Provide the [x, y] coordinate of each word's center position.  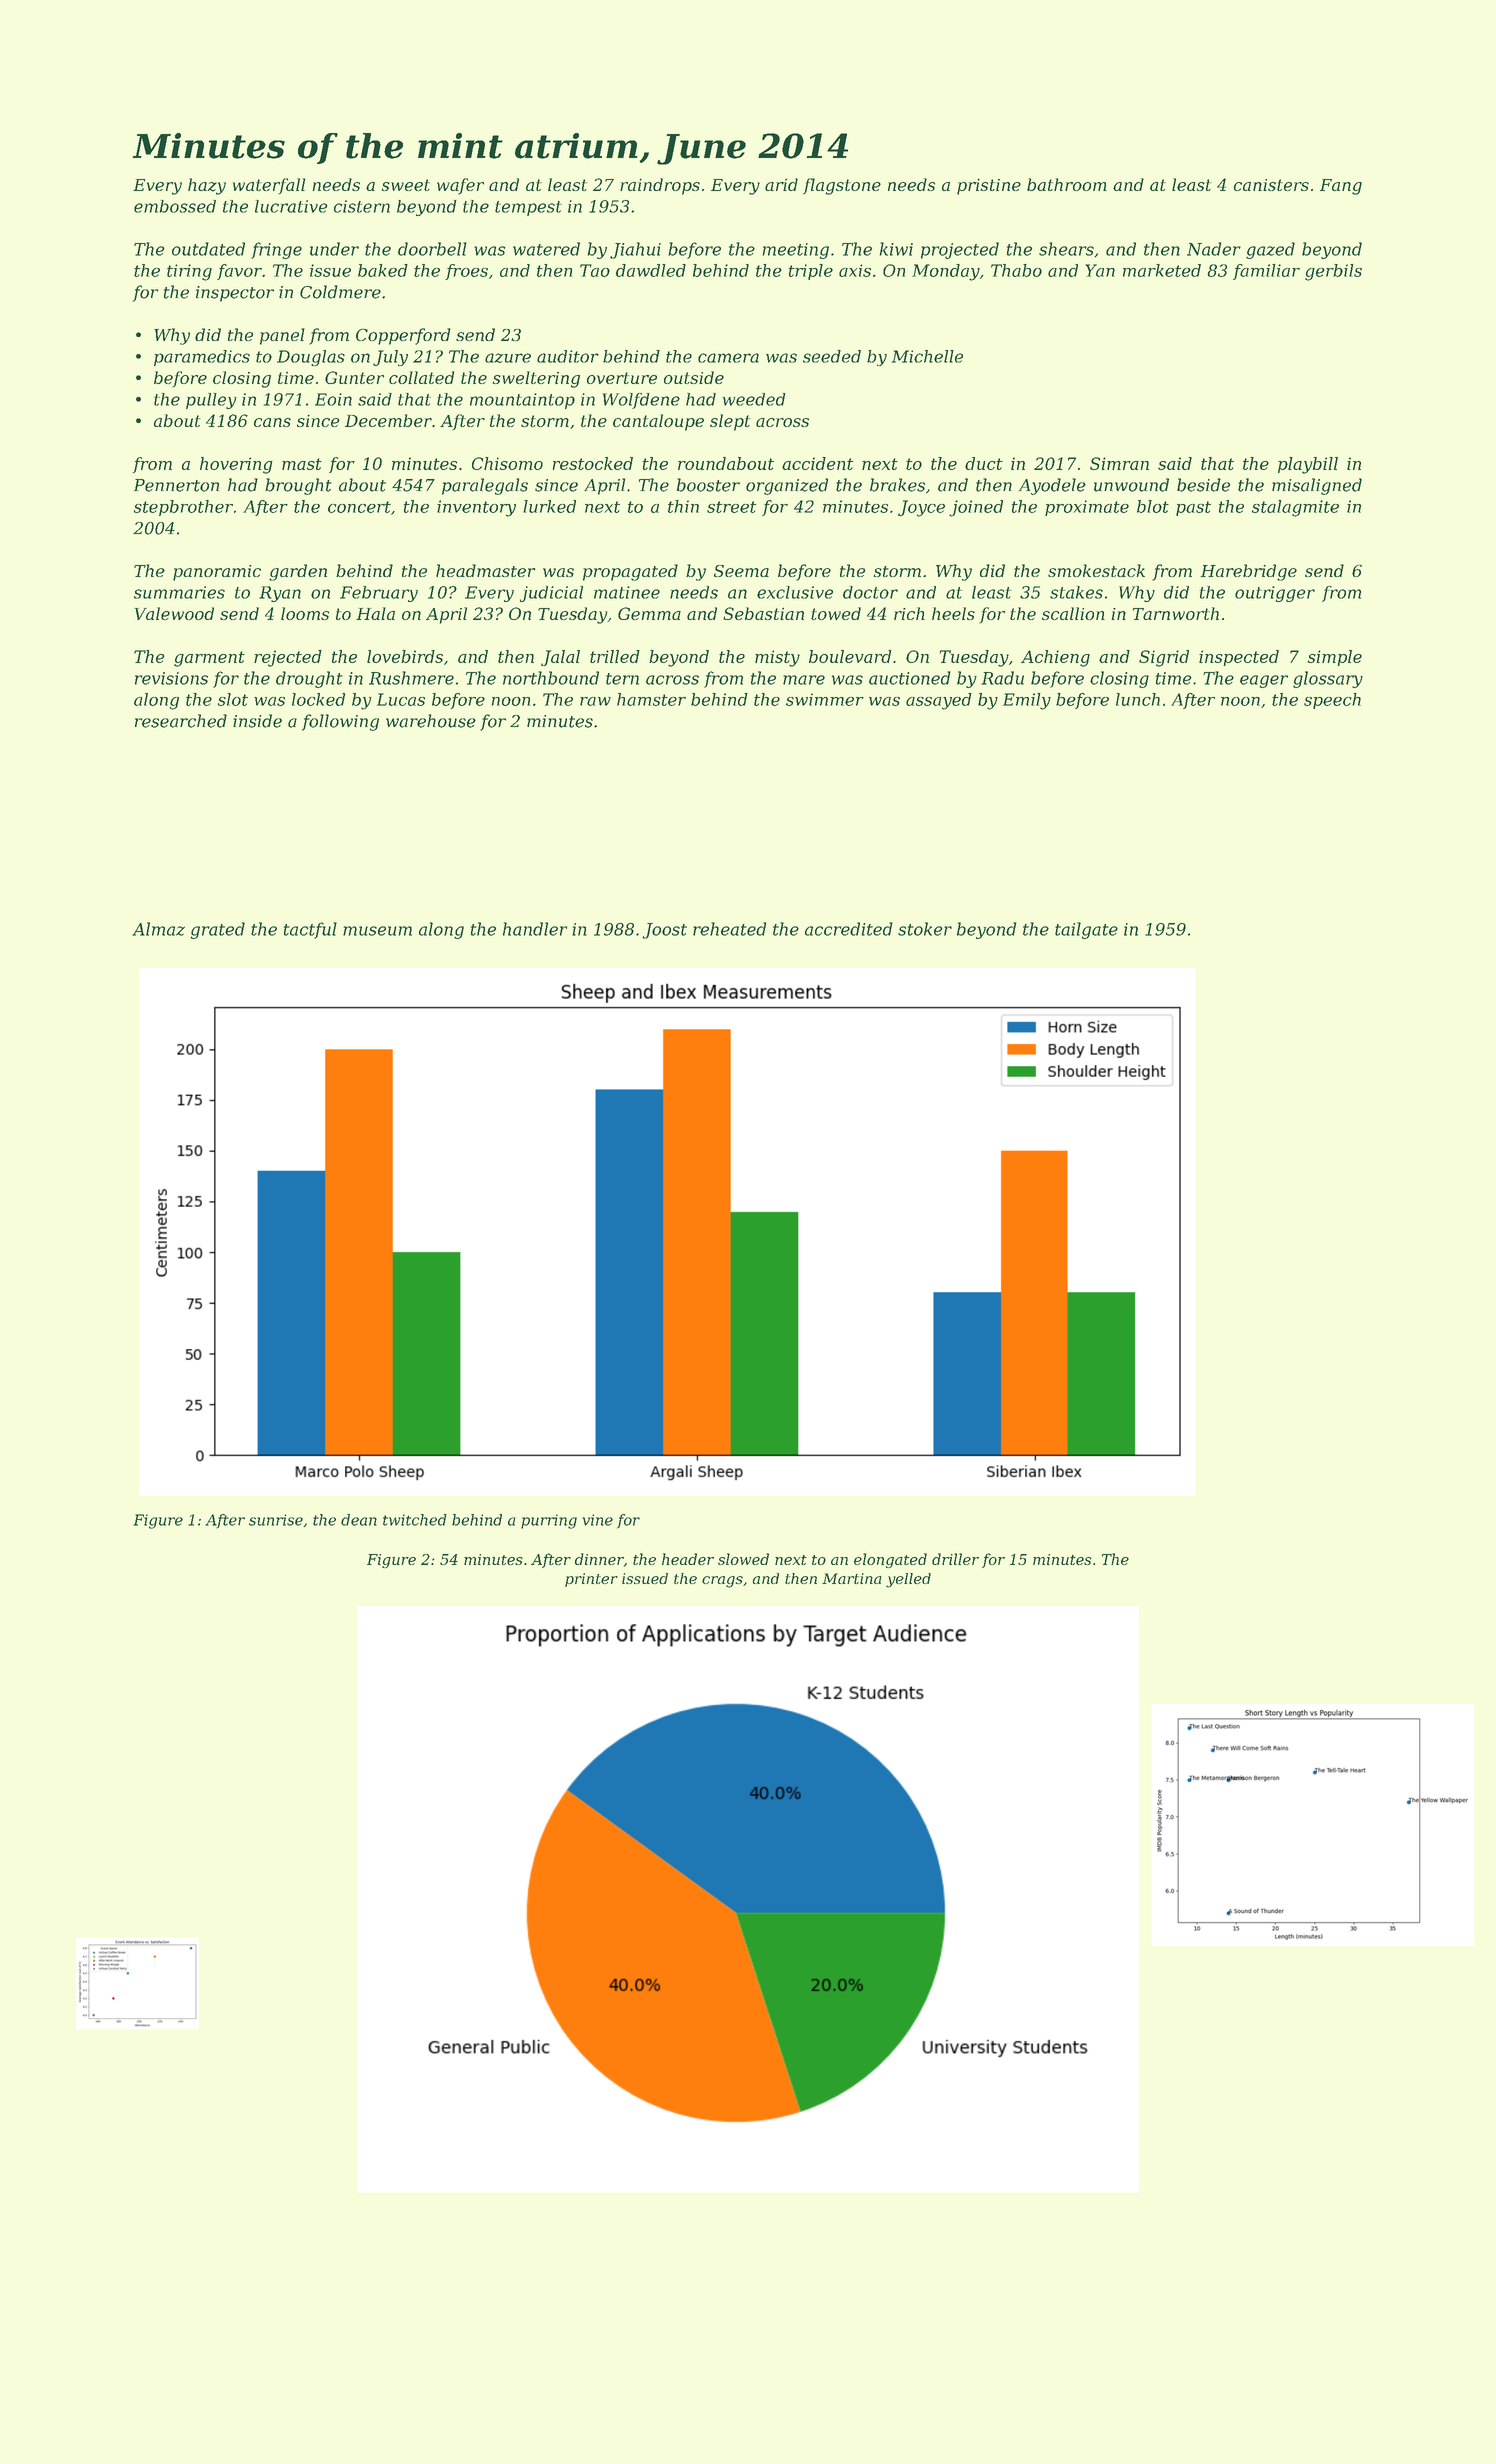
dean [359, 1520]
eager [1264, 681]
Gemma [649, 613]
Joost [664, 931]
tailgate [1086, 930]
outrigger [1275, 594]
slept [730, 422]
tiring [189, 272]
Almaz [158, 929]
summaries [179, 592]
